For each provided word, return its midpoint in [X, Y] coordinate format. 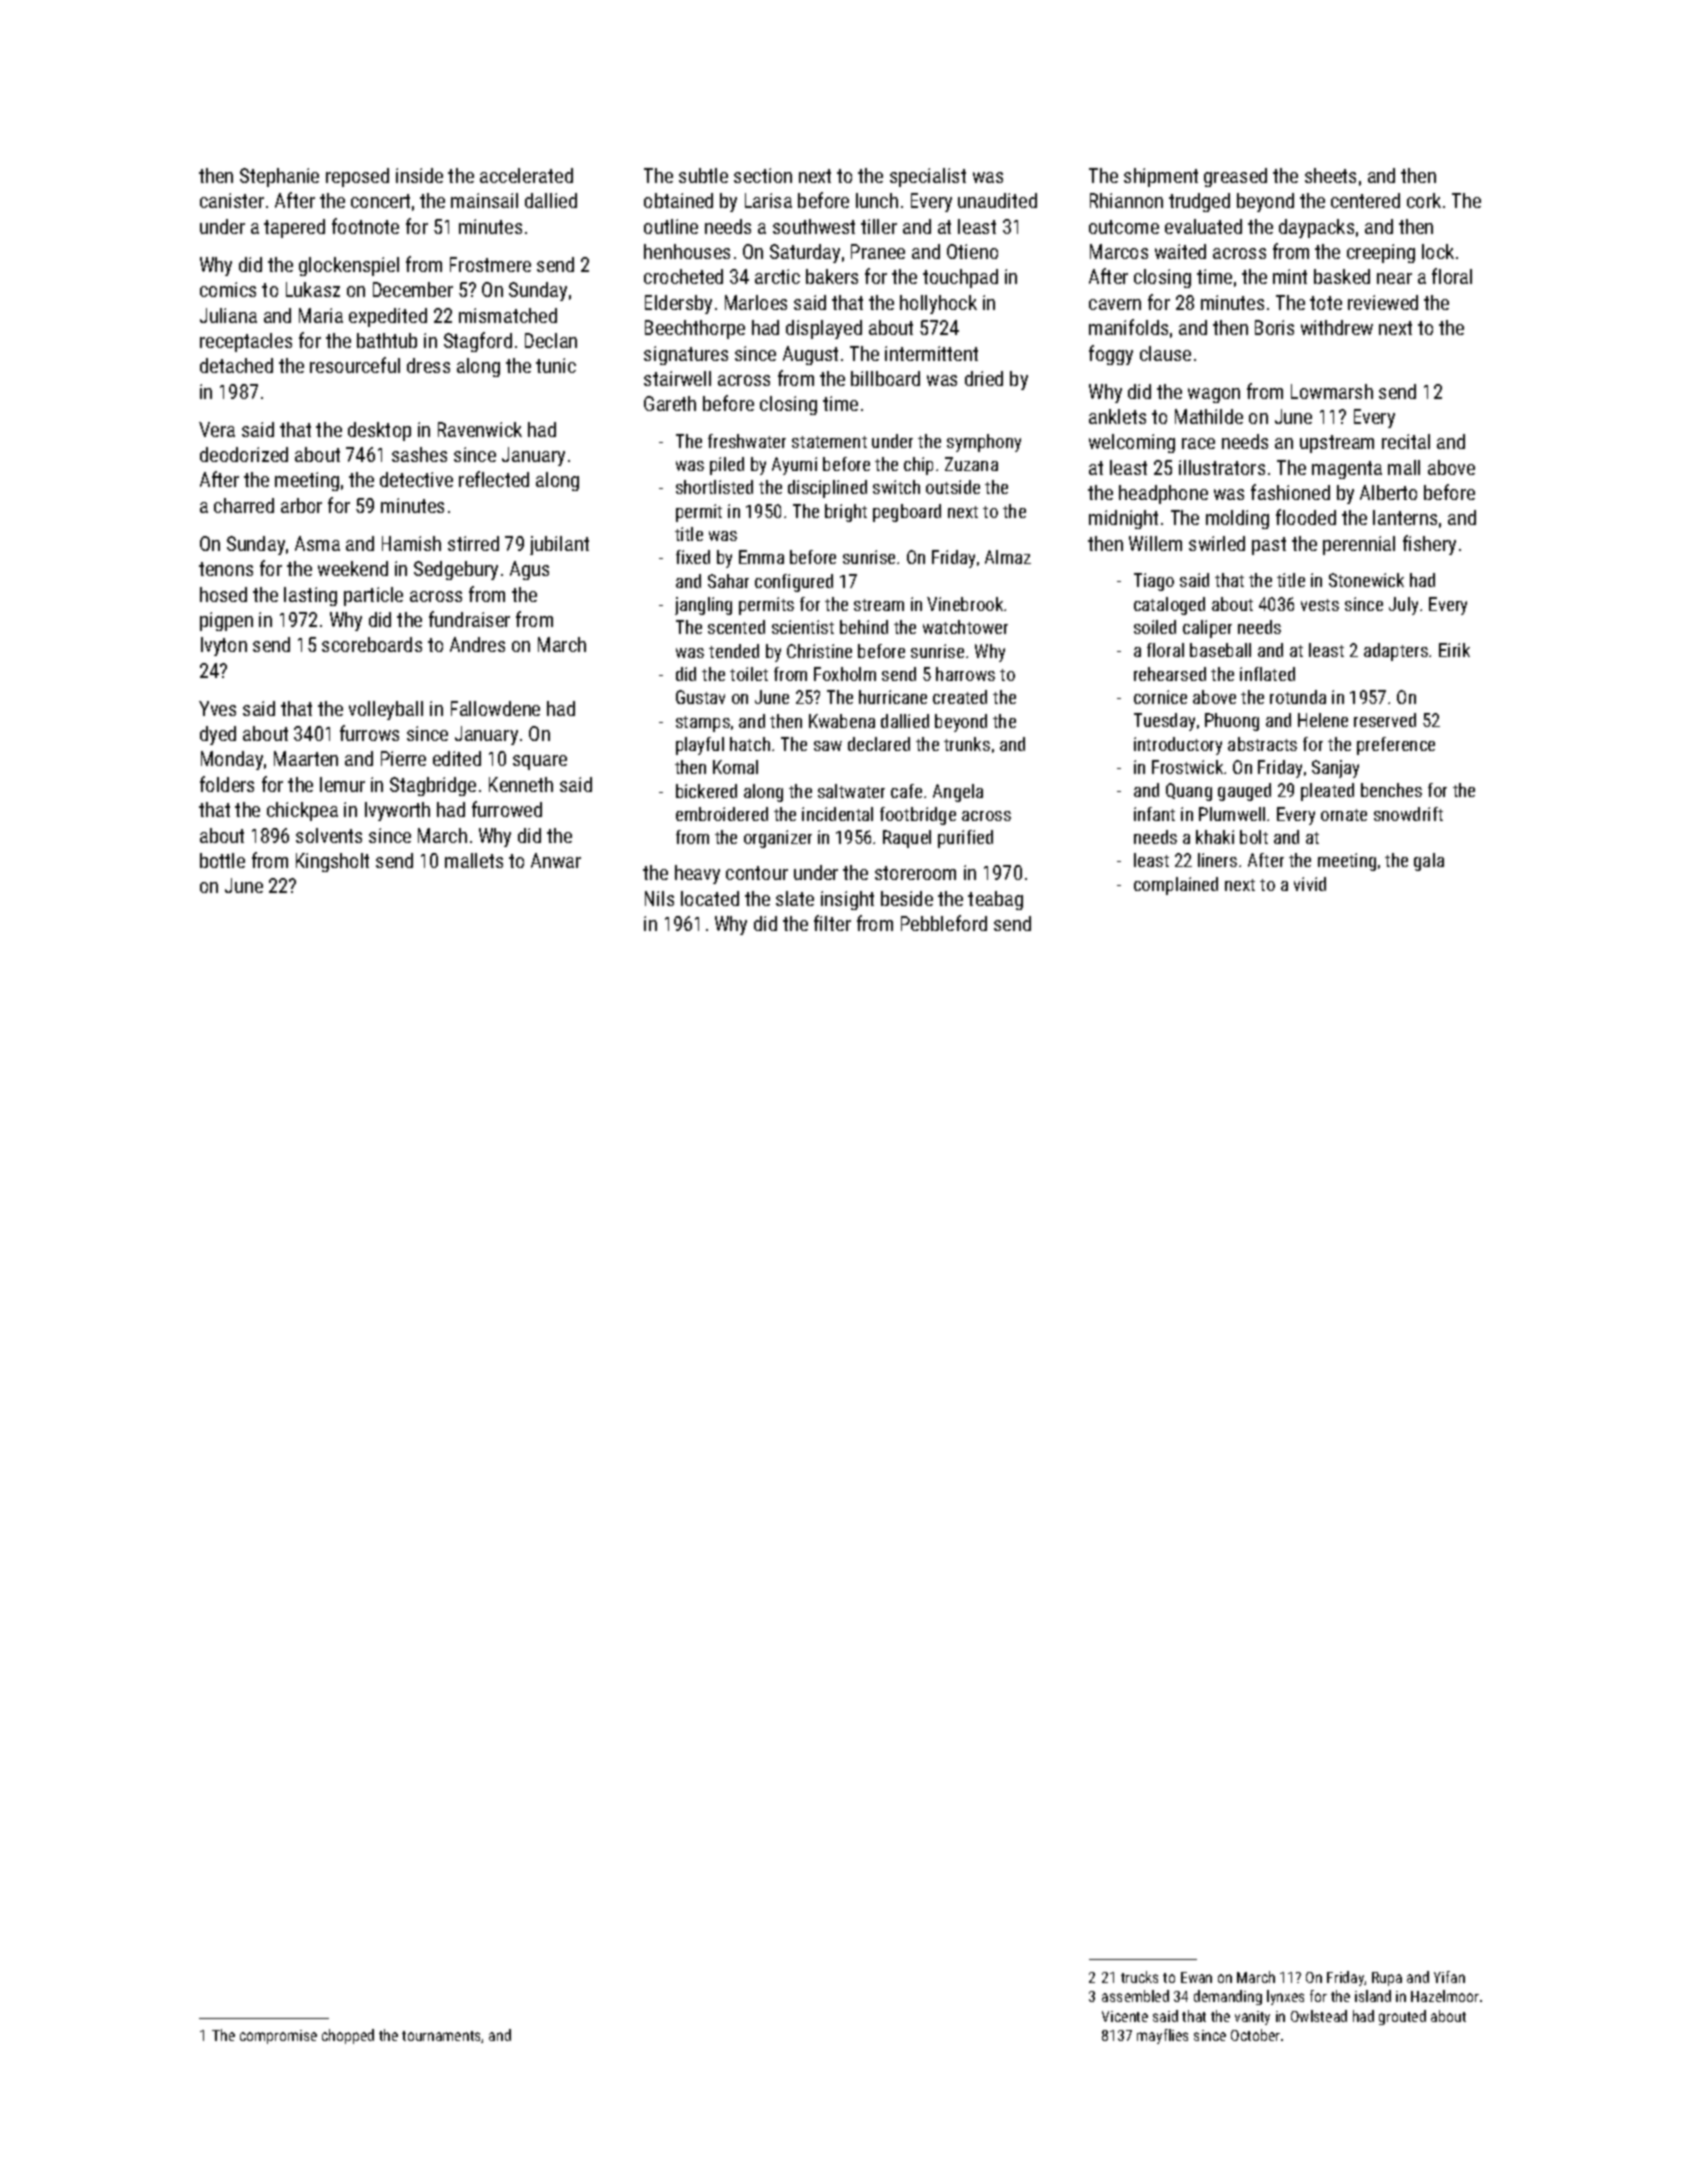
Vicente [1125, 2016]
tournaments [442, 2037]
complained [1176, 886]
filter [832, 923]
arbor [301, 505]
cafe [906, 791]
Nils [659, 898]
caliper [1207, 629]
